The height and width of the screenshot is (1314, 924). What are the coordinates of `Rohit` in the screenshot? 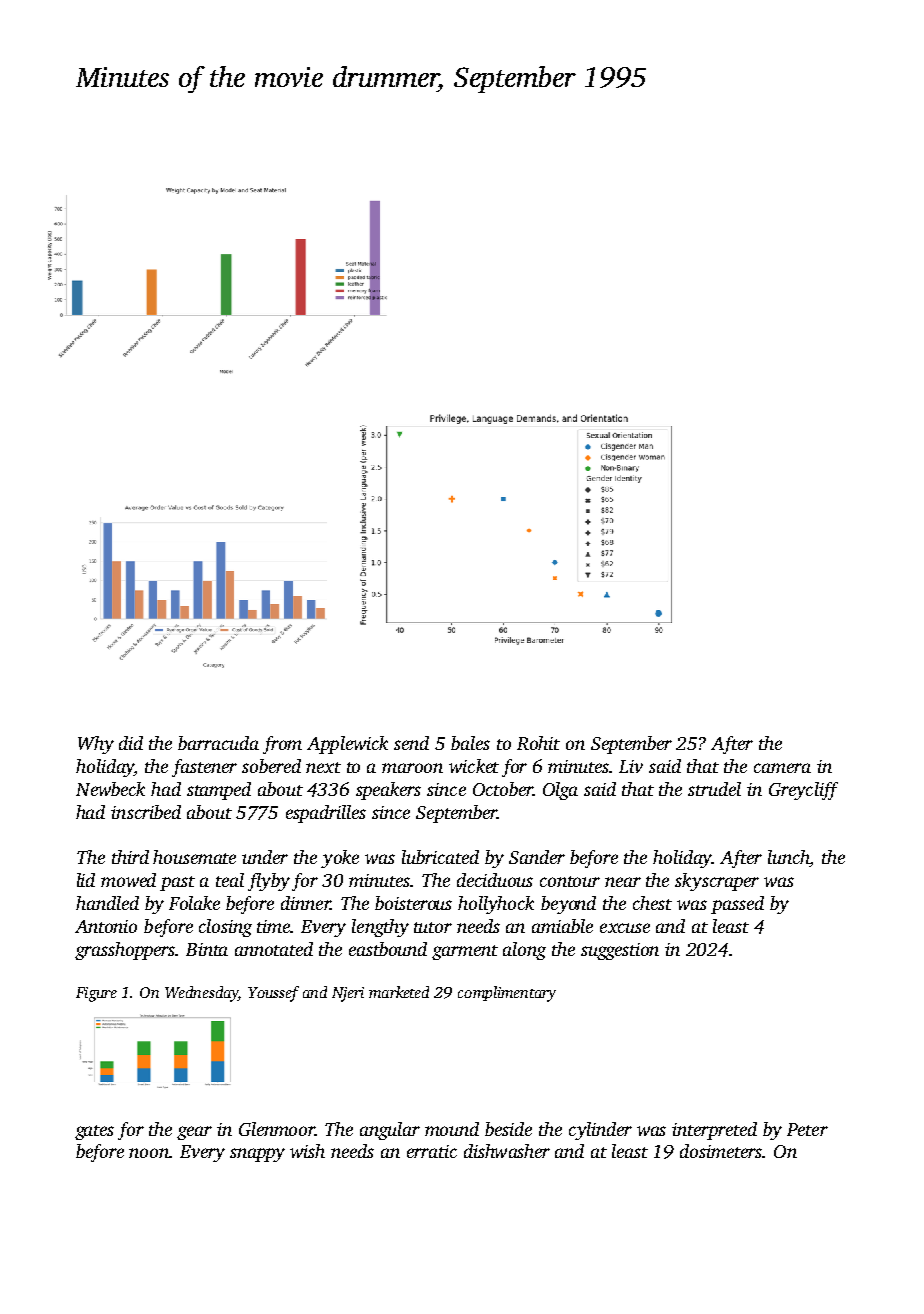 It's located at (538, 743).
